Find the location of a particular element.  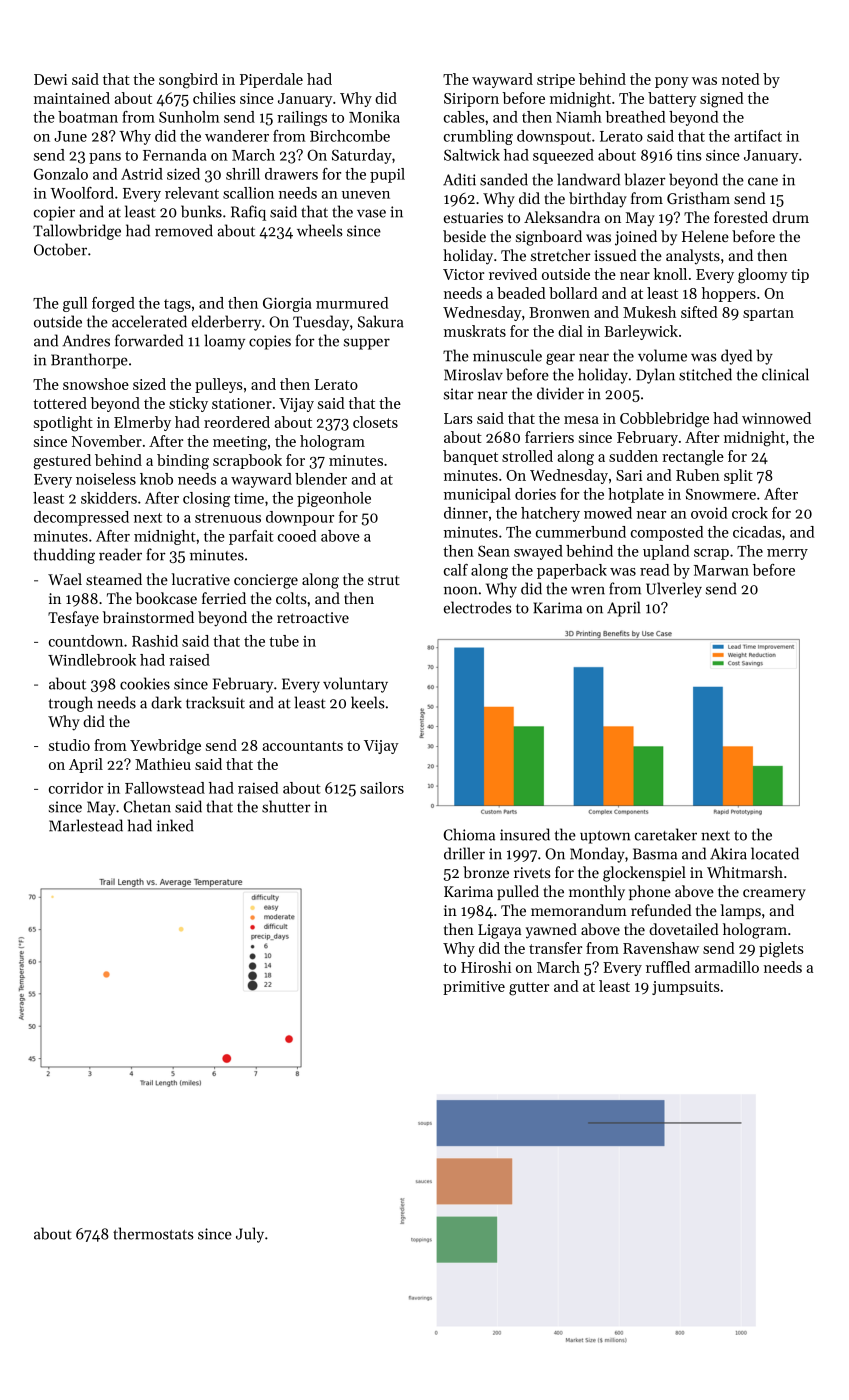

battery is located at coordinates (672, 99).
